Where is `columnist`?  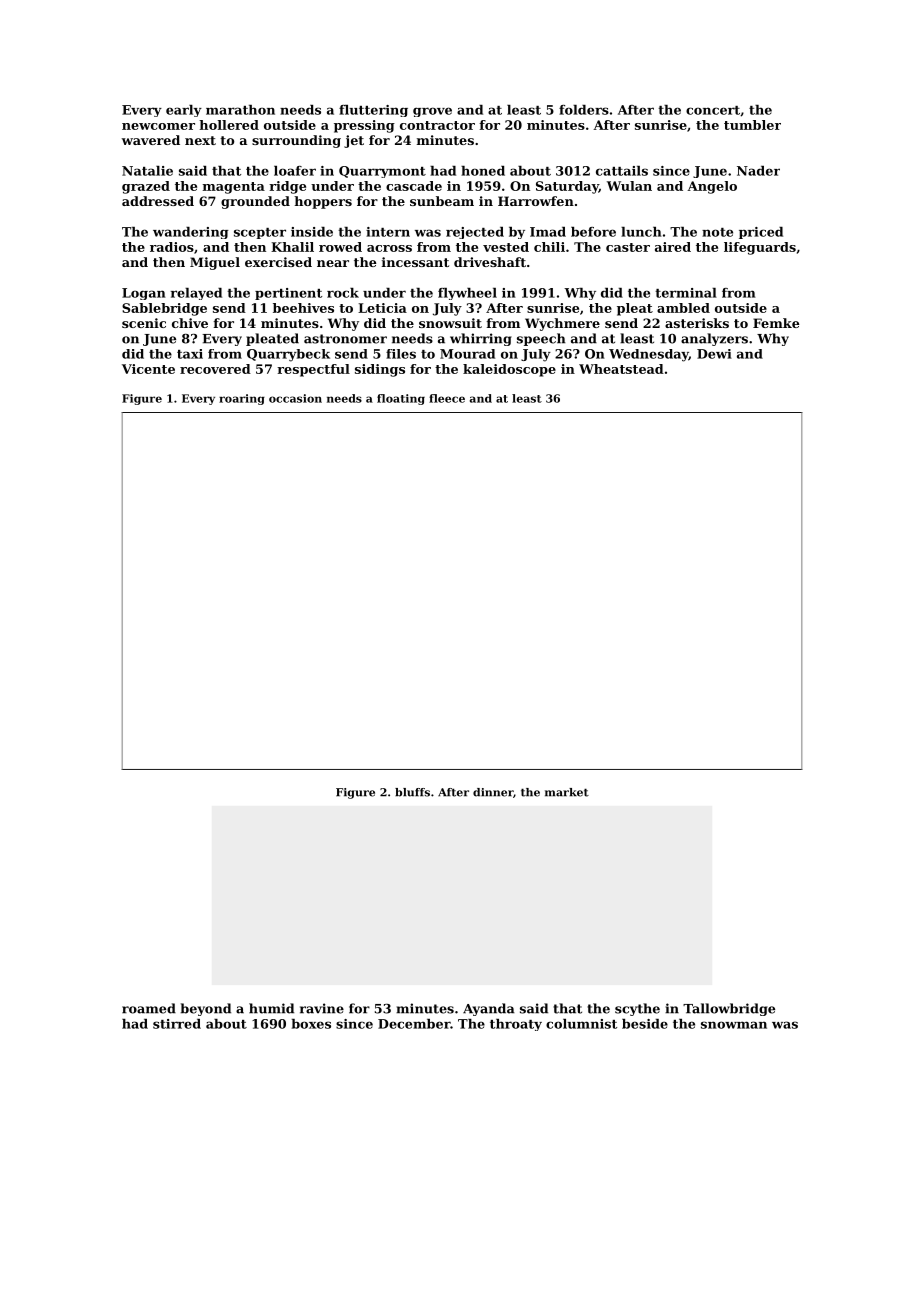
columnist is located at coordinates (581, 1024).
